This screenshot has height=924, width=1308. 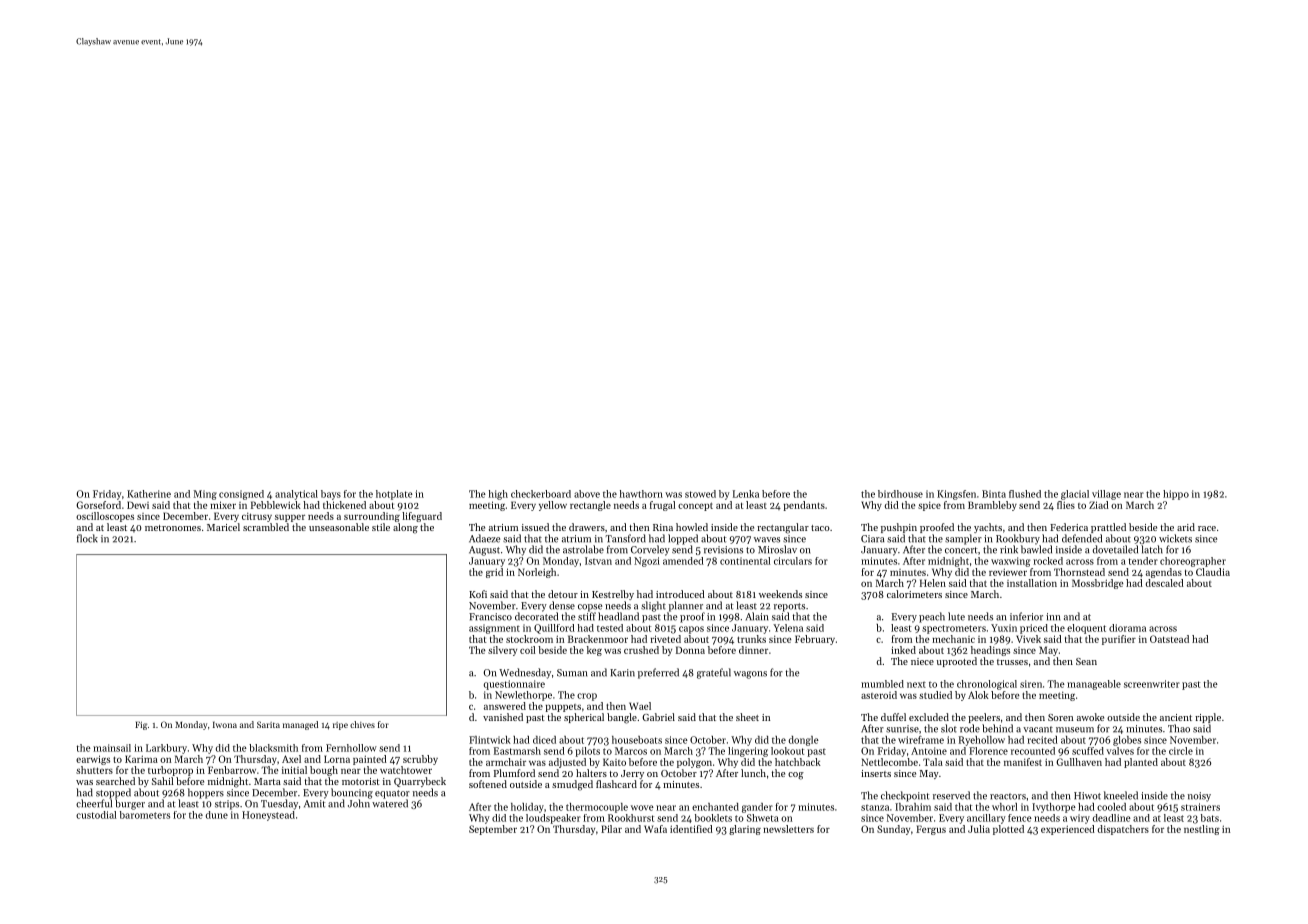 I want to click on hippo, so click(x=1176, y=495).
